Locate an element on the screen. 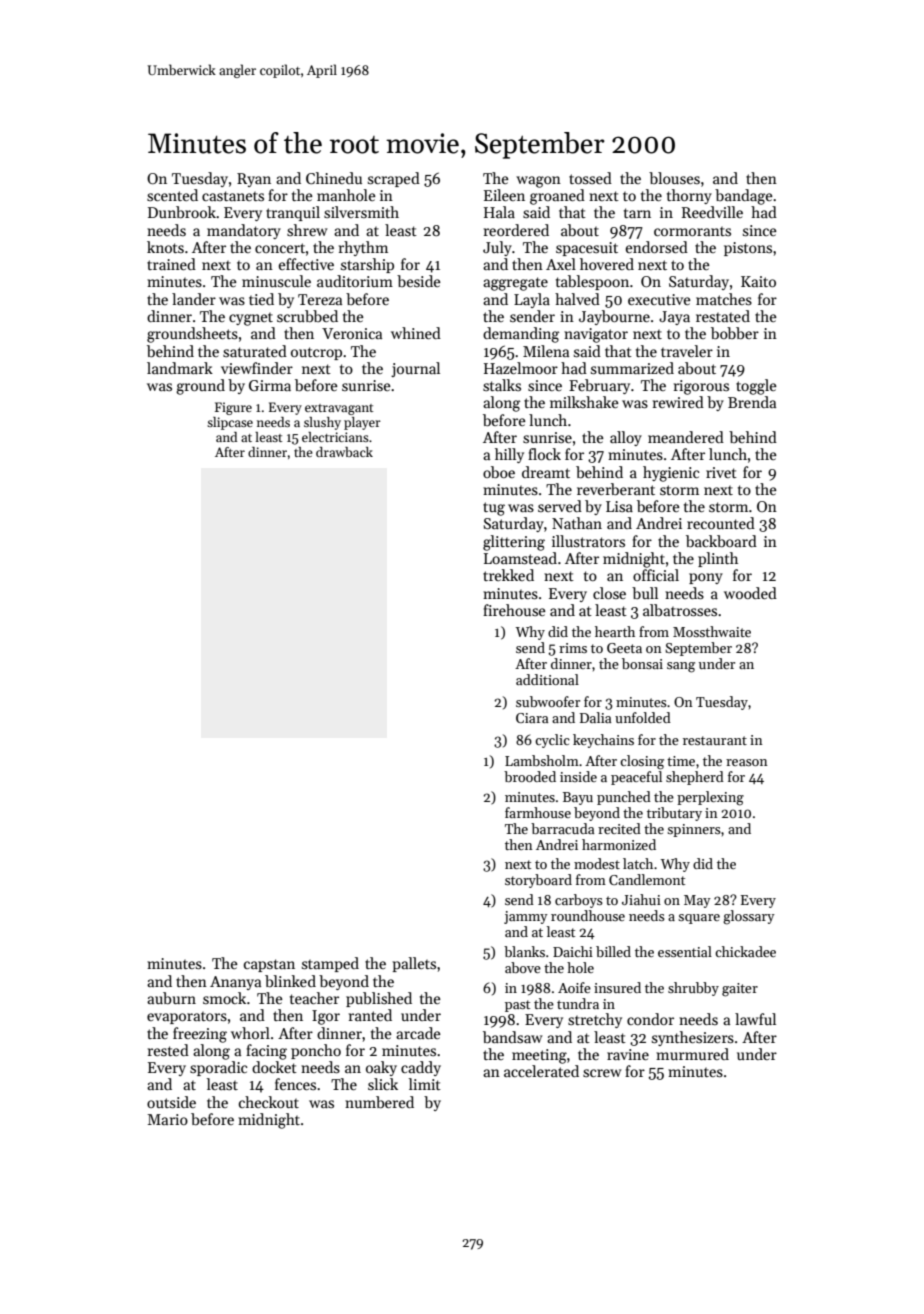 This screenshot has width=924, height=1314. firehouse is located at coordinates (514, 610).
